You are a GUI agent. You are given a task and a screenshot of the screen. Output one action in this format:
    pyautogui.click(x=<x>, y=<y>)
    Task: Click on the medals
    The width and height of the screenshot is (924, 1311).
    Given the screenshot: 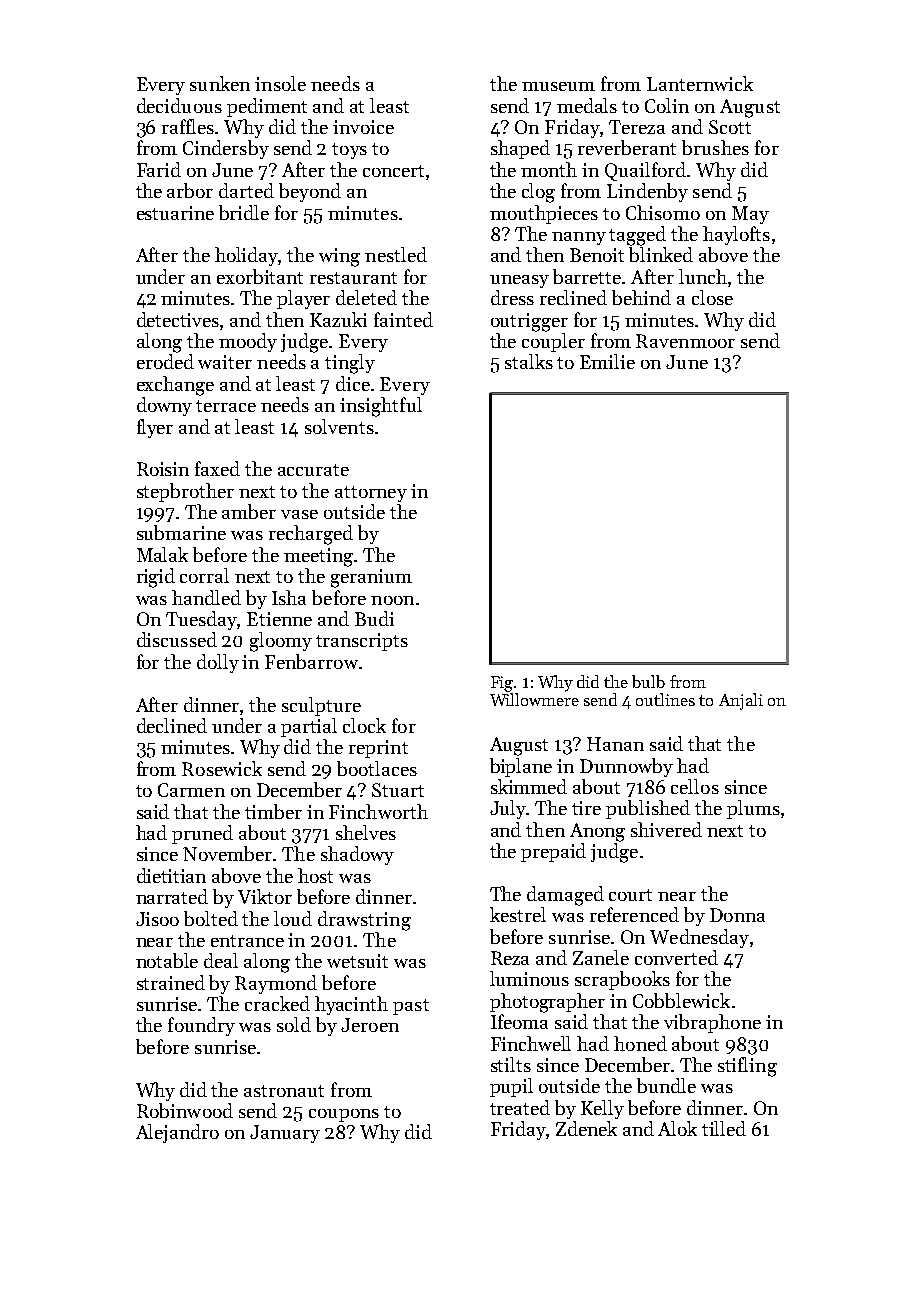 What is the action you would take?
    pyautogui.click(x=587, y=105)
